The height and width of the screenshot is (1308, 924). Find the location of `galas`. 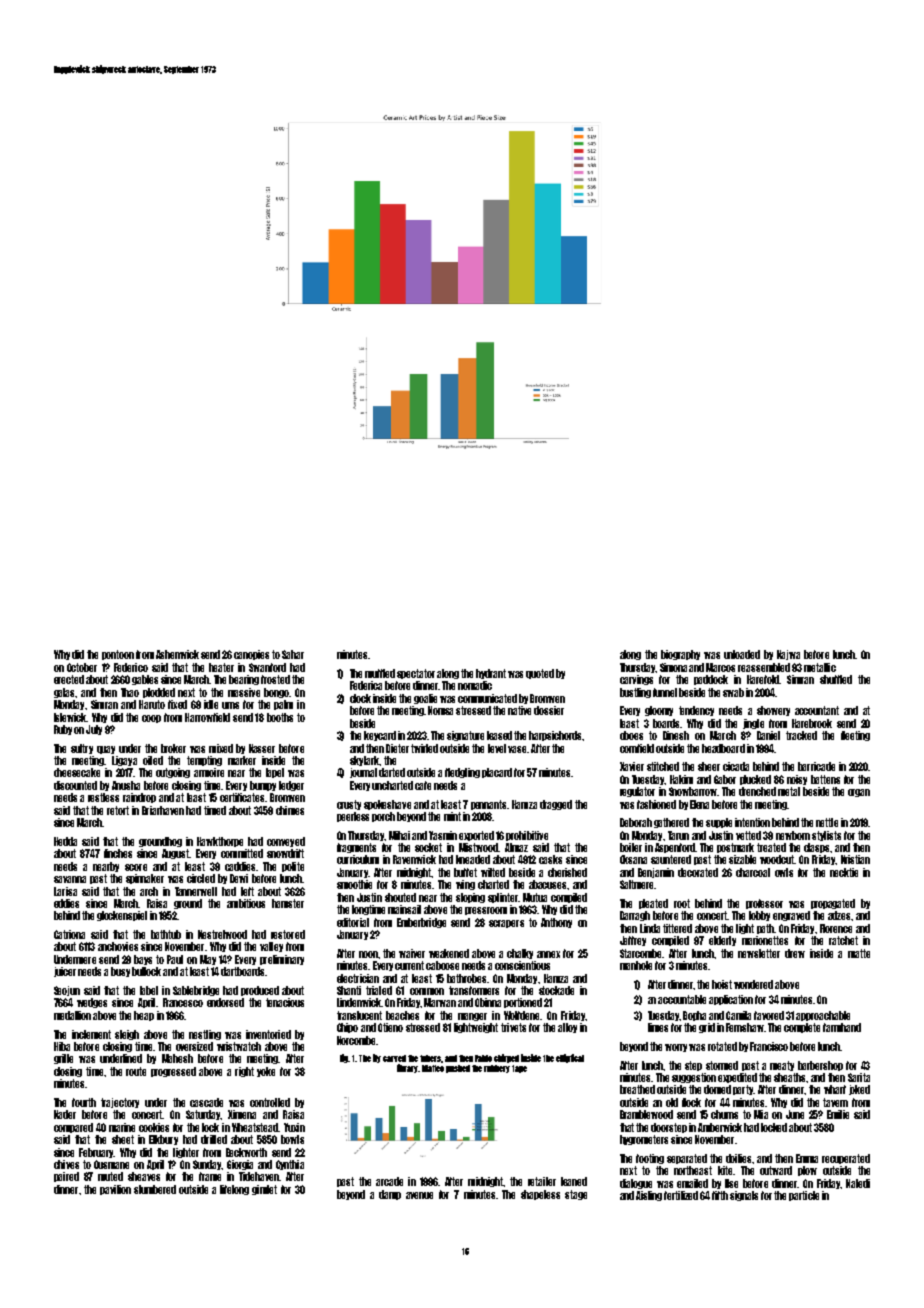

galas is located at coordinates (64, 693).
